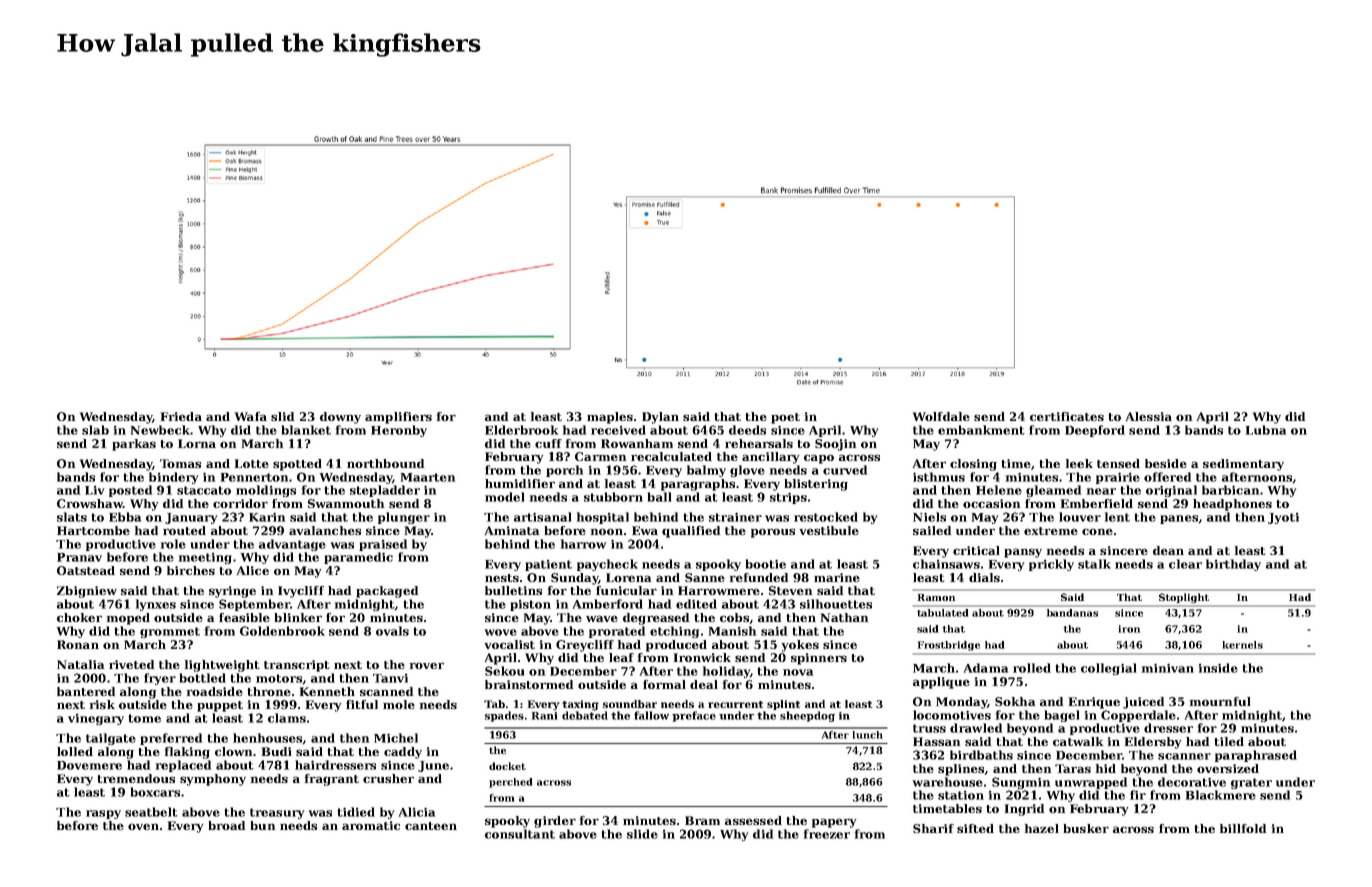 Image resolution: width=1372 pixels, height=887 pixels. What do you see at coordinates (501, 632) in the document?
I see `wove` at bounding box center [501, 632].
